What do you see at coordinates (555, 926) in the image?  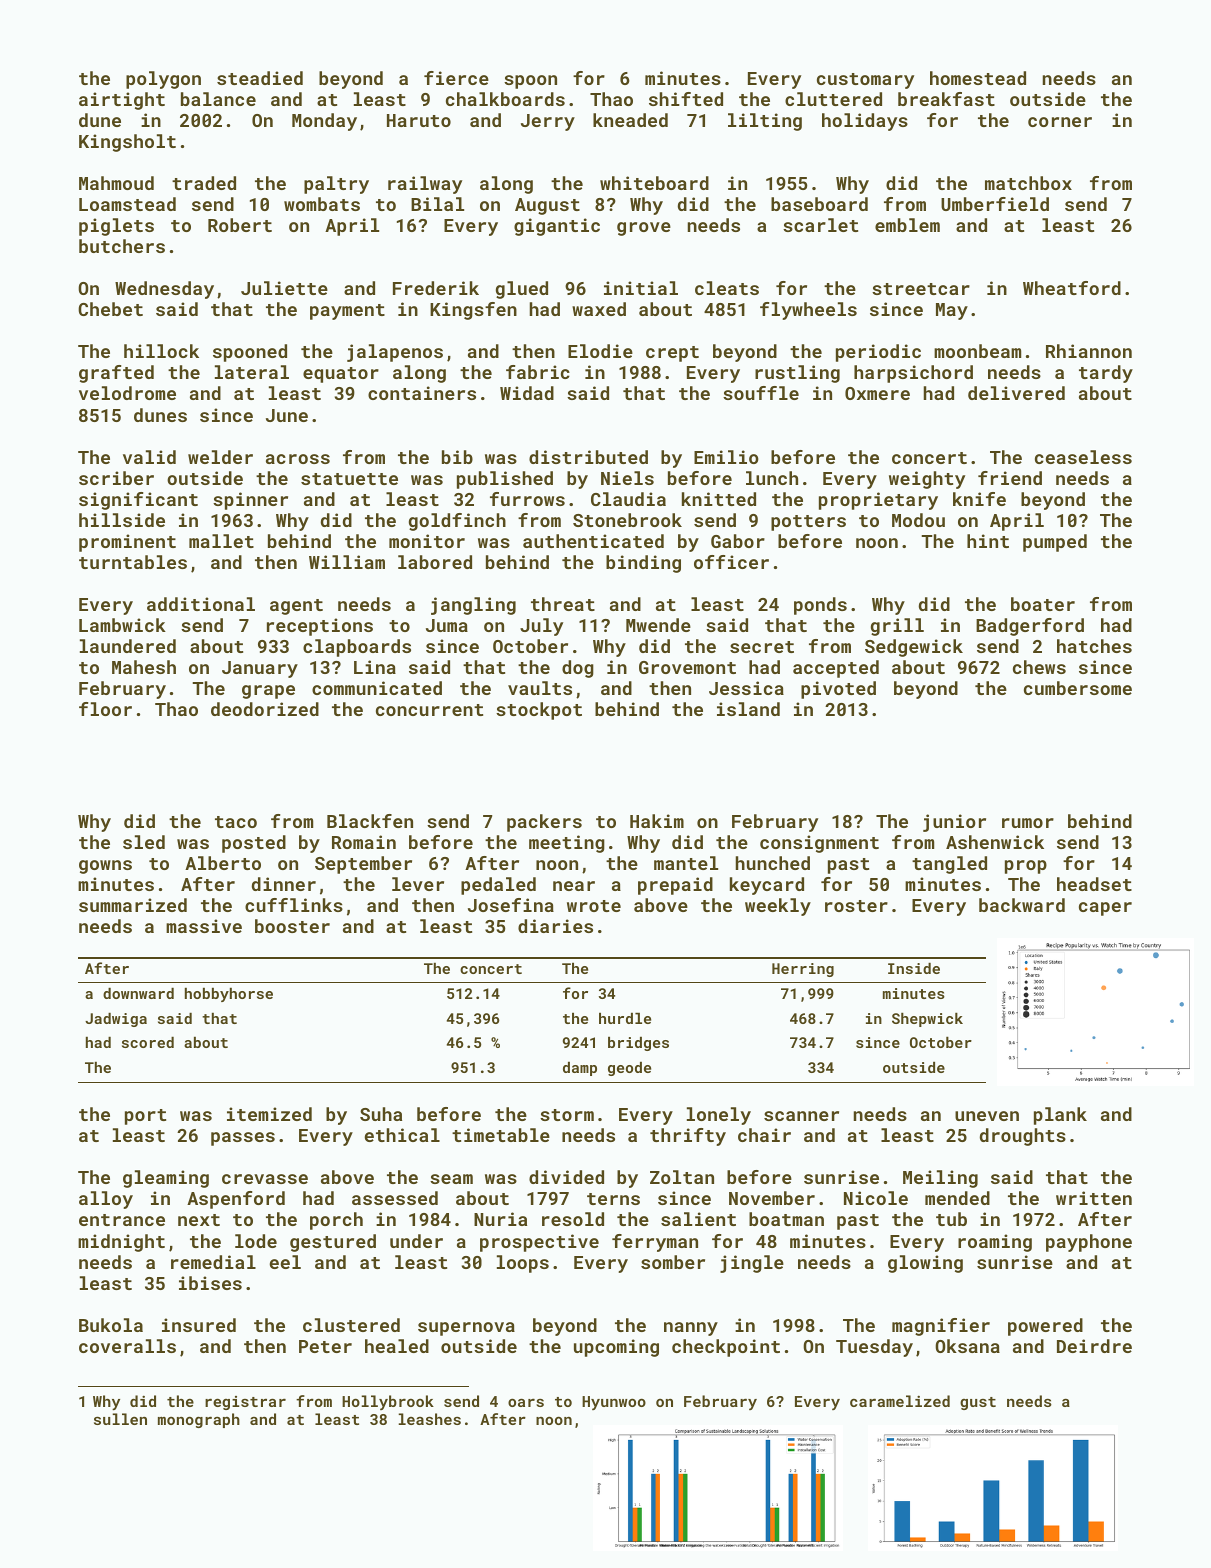 I see `diaries` at bounding box center [555, 926].
